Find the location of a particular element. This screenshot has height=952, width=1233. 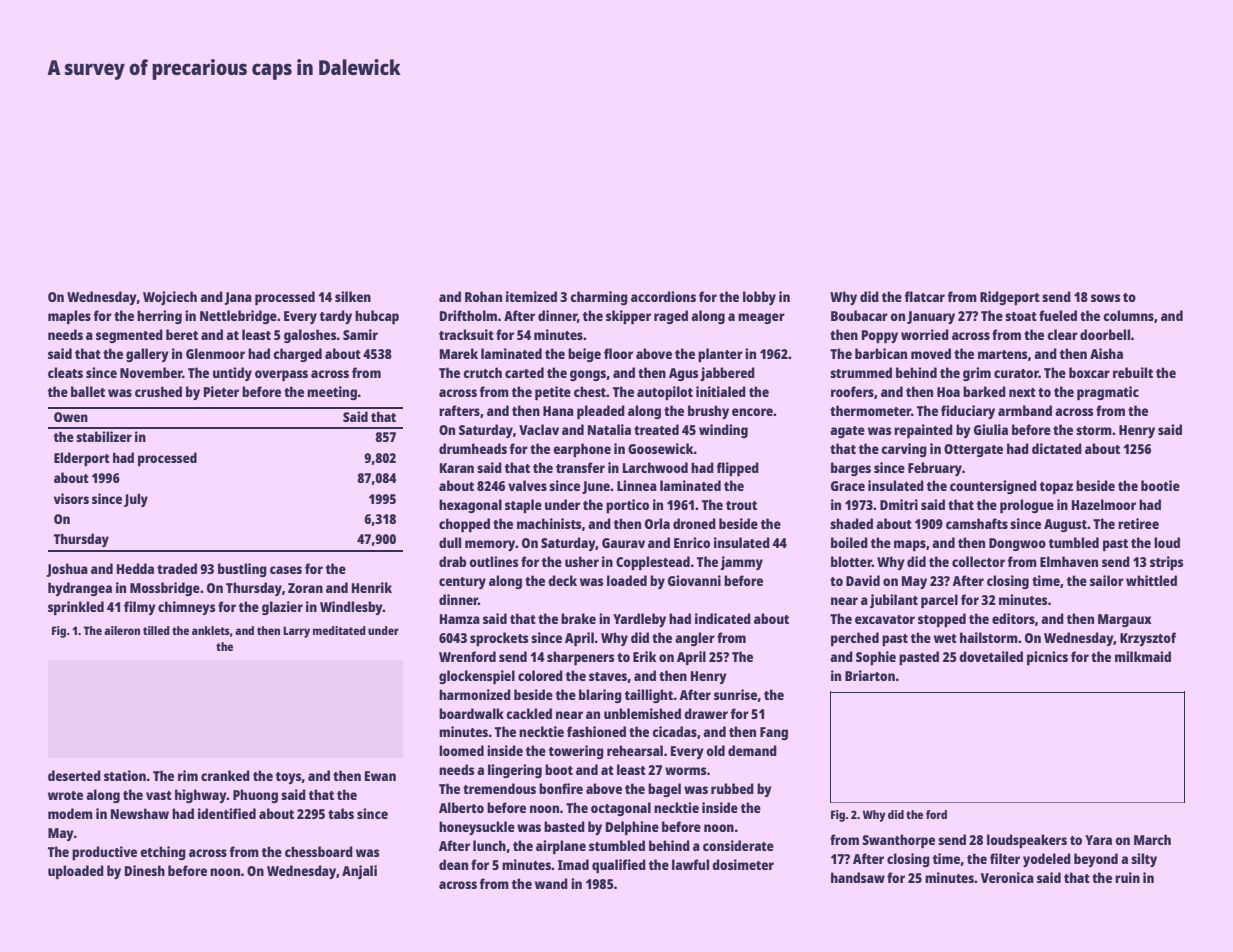

Joshua is located at coordinates (67, 570).
